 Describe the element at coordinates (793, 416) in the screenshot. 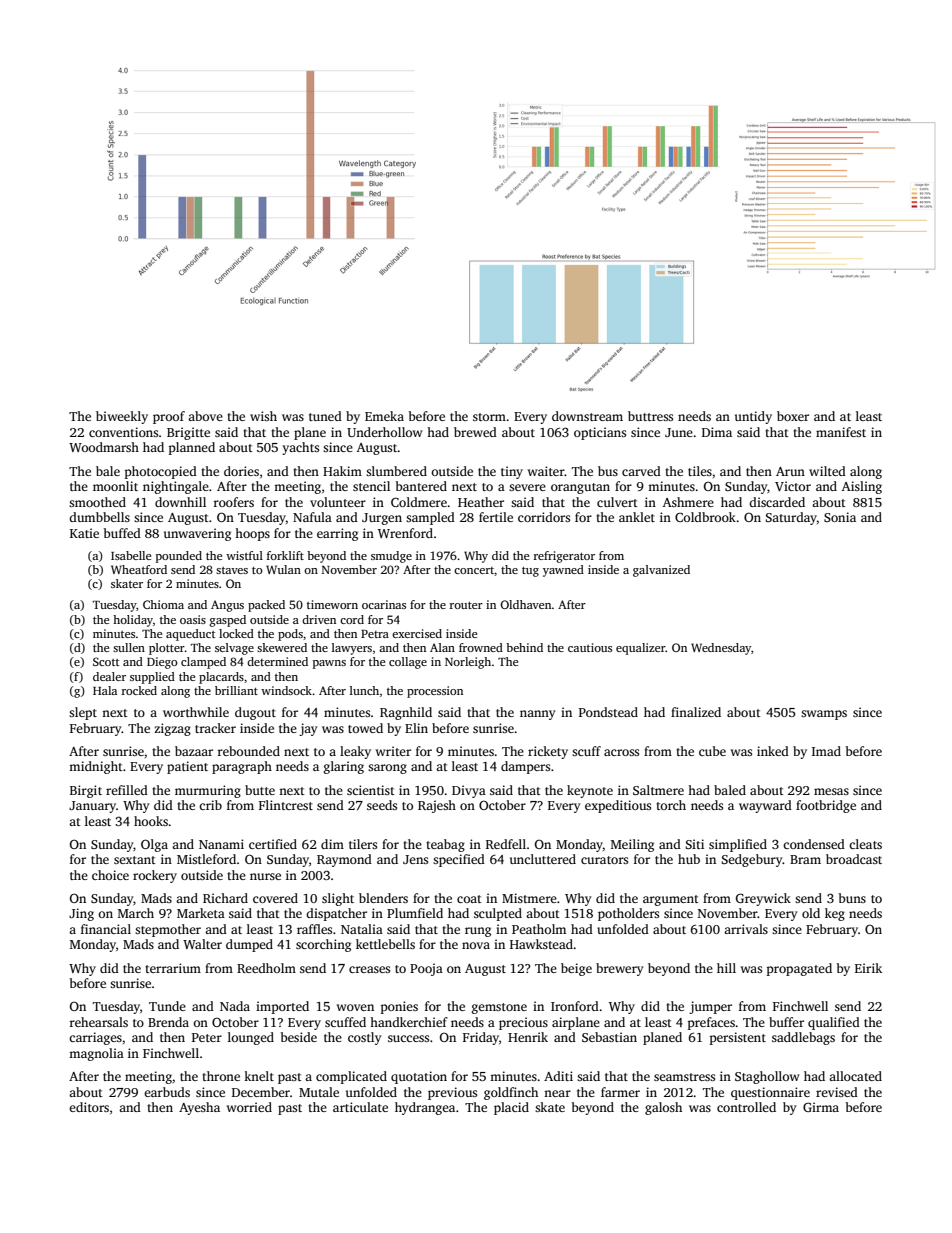

I see `boxer` at that location.
